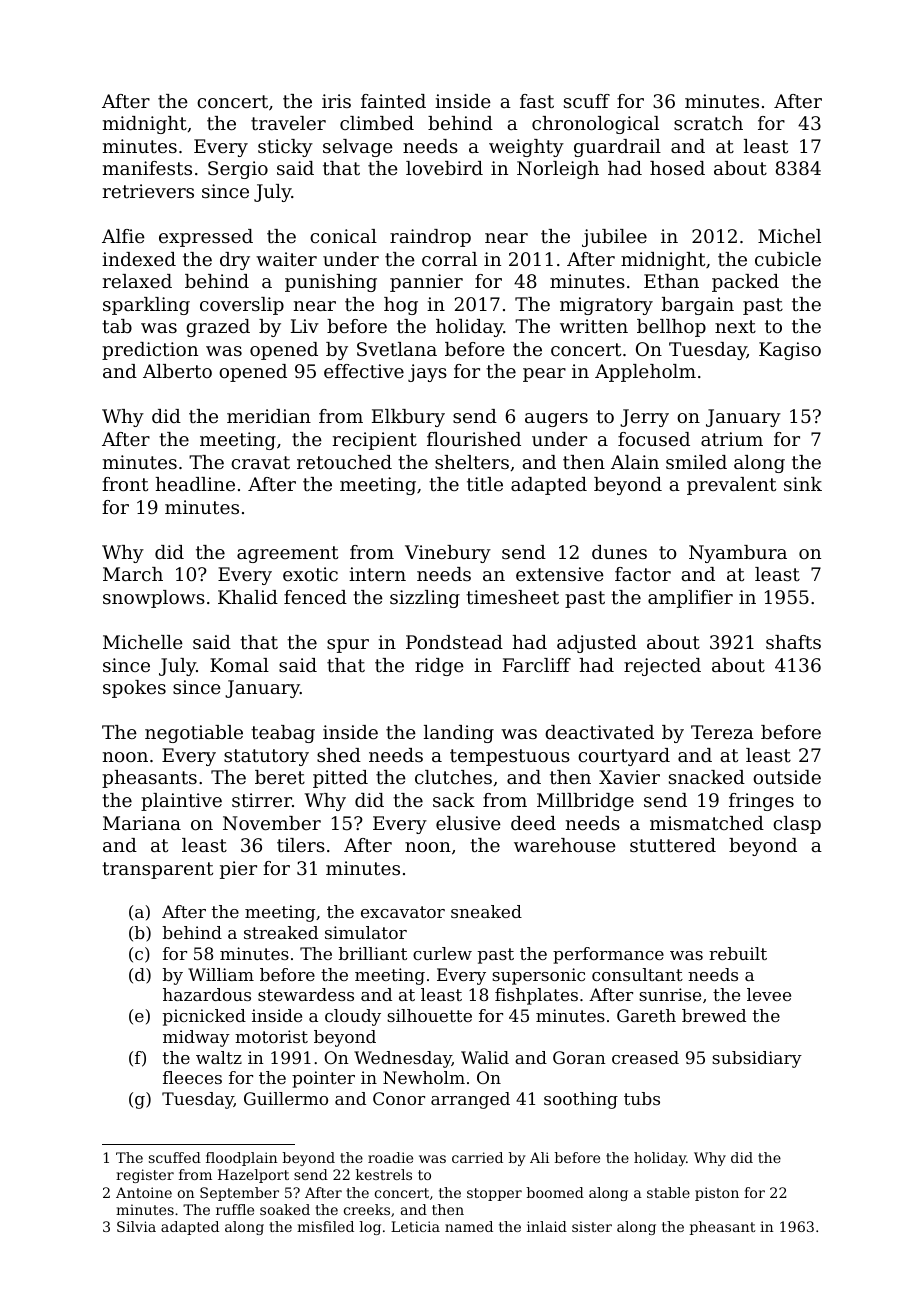 Image resolution: width=924 pixels, height=1308 pixels. I want to click on shelters, so click(472, 462).
